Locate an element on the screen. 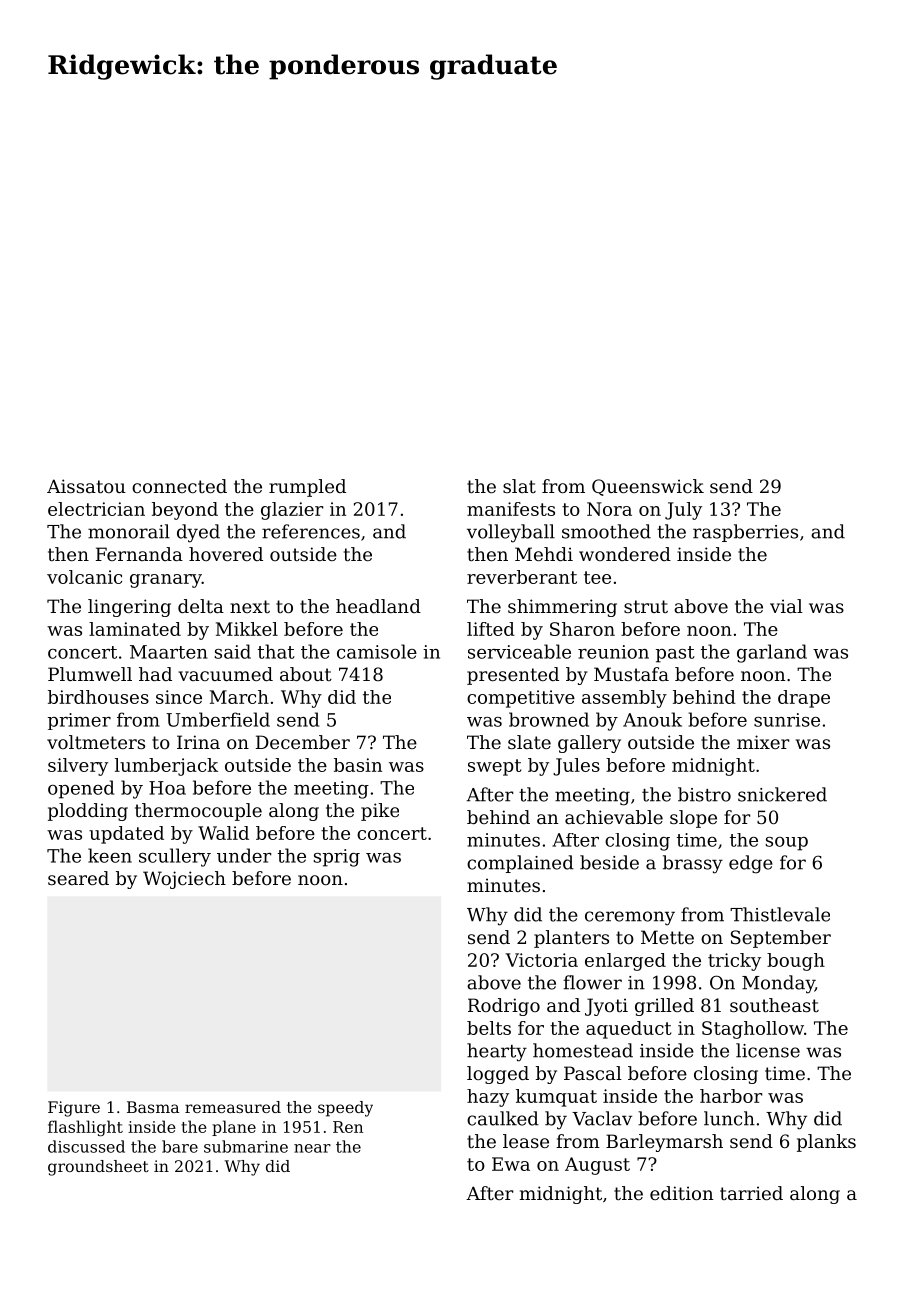 Image resolution: width=908 pixels, height=1316 pixels. Thistlevale is located at coordinates (780, 914).
